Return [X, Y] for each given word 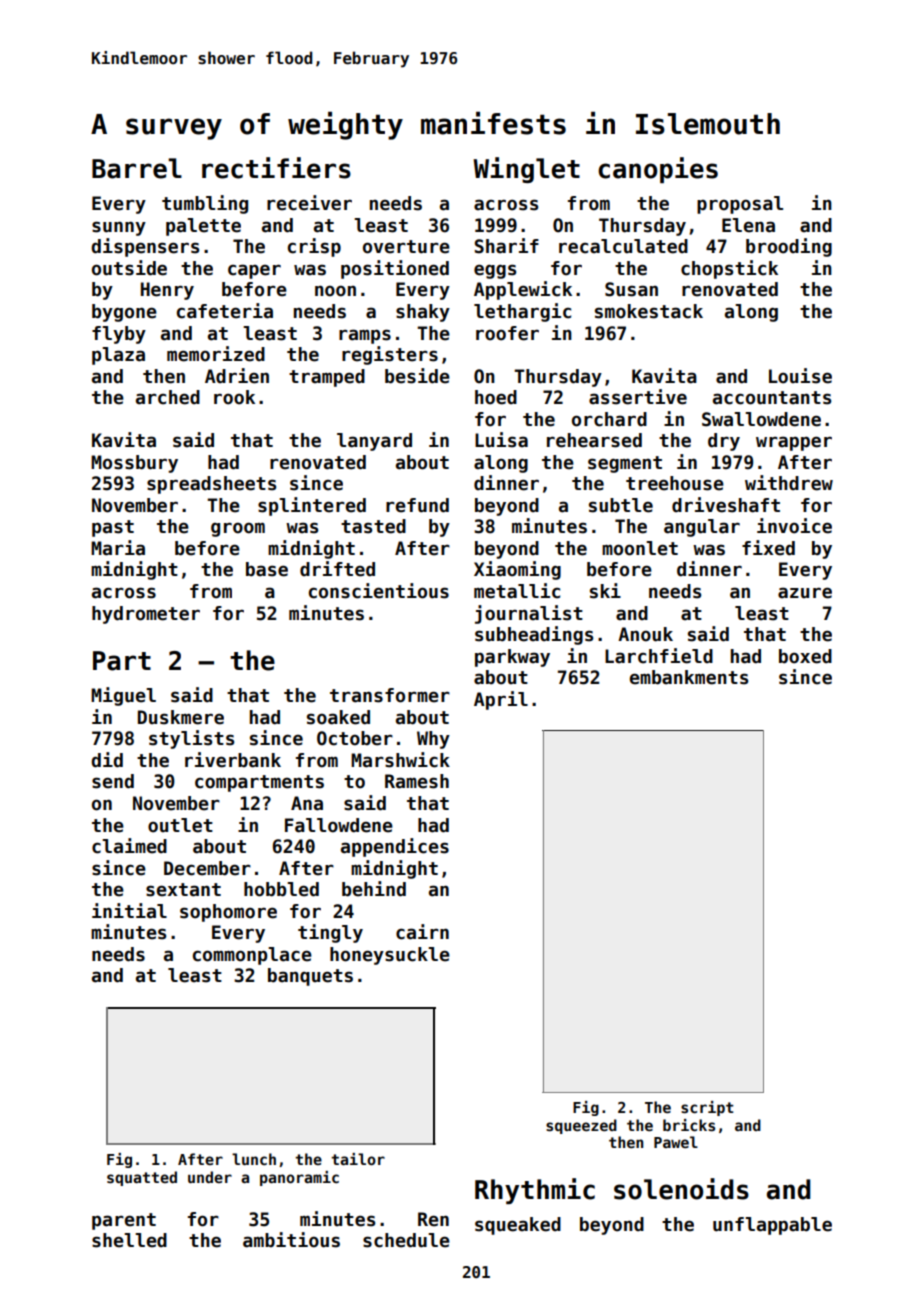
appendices [395, 847]
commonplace [252, 956]
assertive [638, 397]
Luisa [501, 440]
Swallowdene [761, 419]
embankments [689, 677]
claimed [129, 846]
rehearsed [594, 440]
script [707, 1108]
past [113, 528]
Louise [800, 376]
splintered [312, 506]
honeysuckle [390, 956]
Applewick [523, 290]
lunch [254, 1159]
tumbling [205, 204]
